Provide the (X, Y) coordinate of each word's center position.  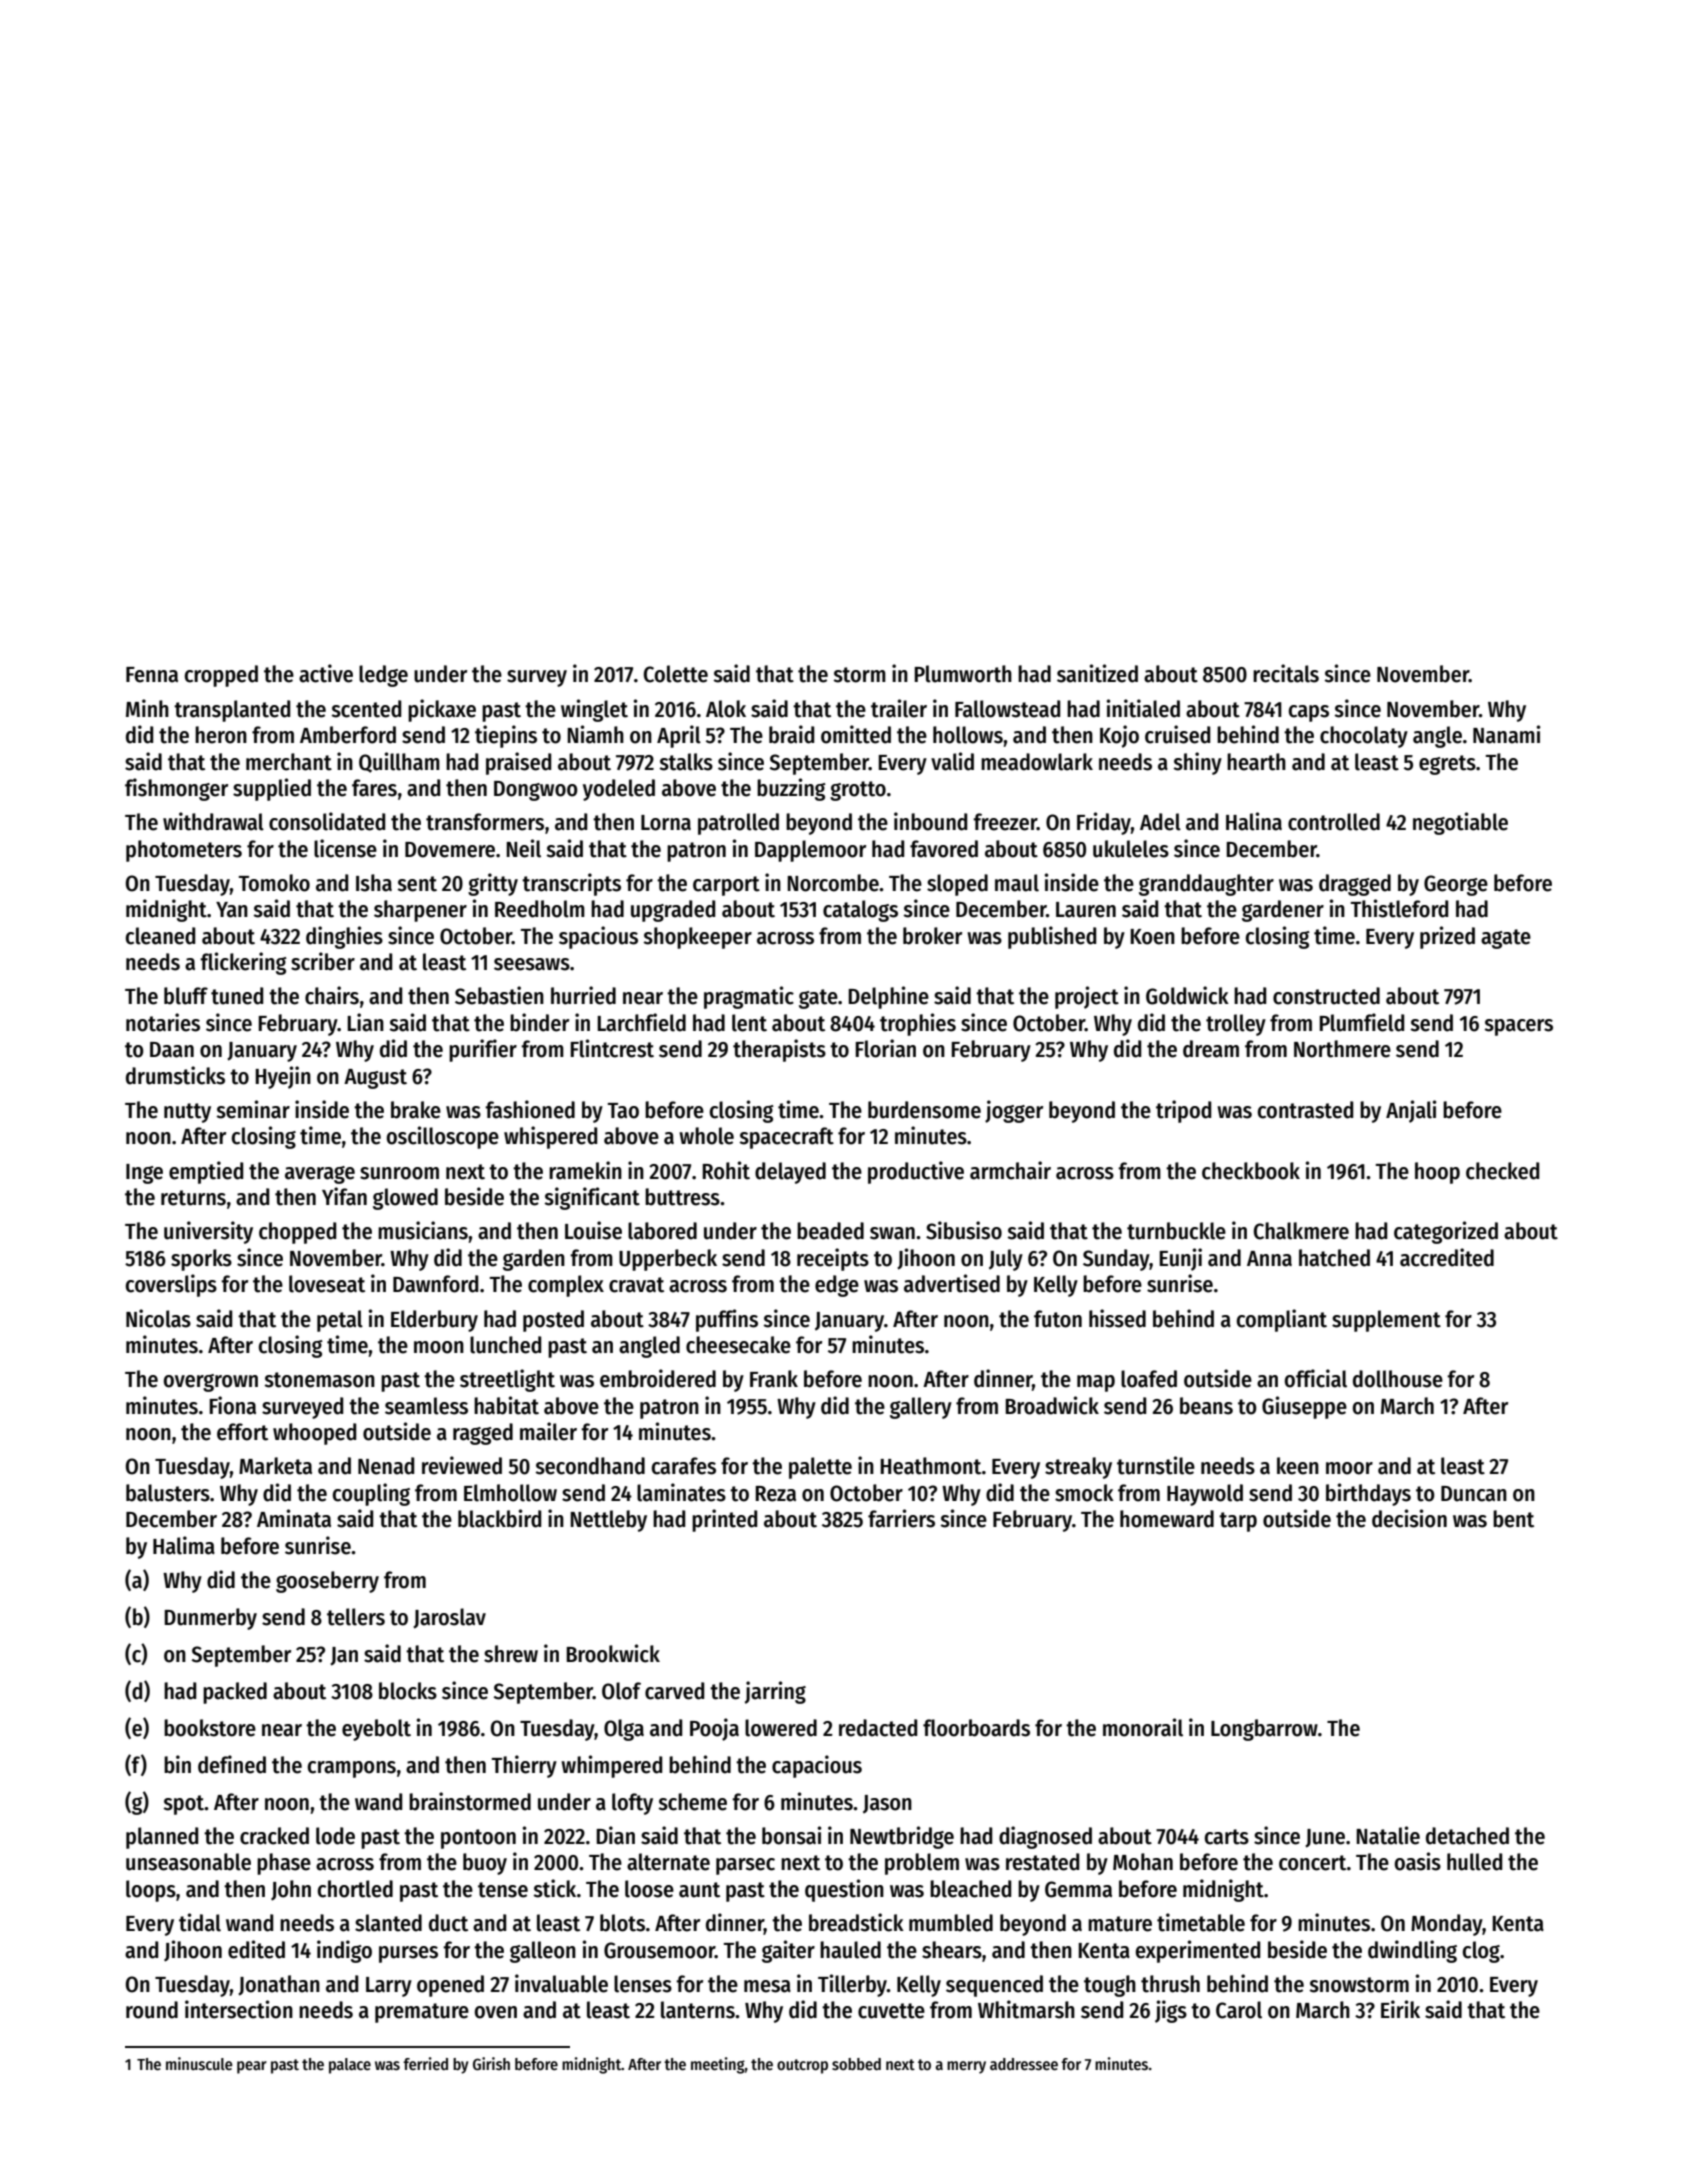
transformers (485, 822)
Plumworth (963, 674)
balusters (168, 1493)
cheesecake (738, 1345)
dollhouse (1398, 1379)
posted (553, 1321)
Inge (144, 1174)
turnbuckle (1176, 1231)
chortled (355, 1889)
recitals (1286, 673)
